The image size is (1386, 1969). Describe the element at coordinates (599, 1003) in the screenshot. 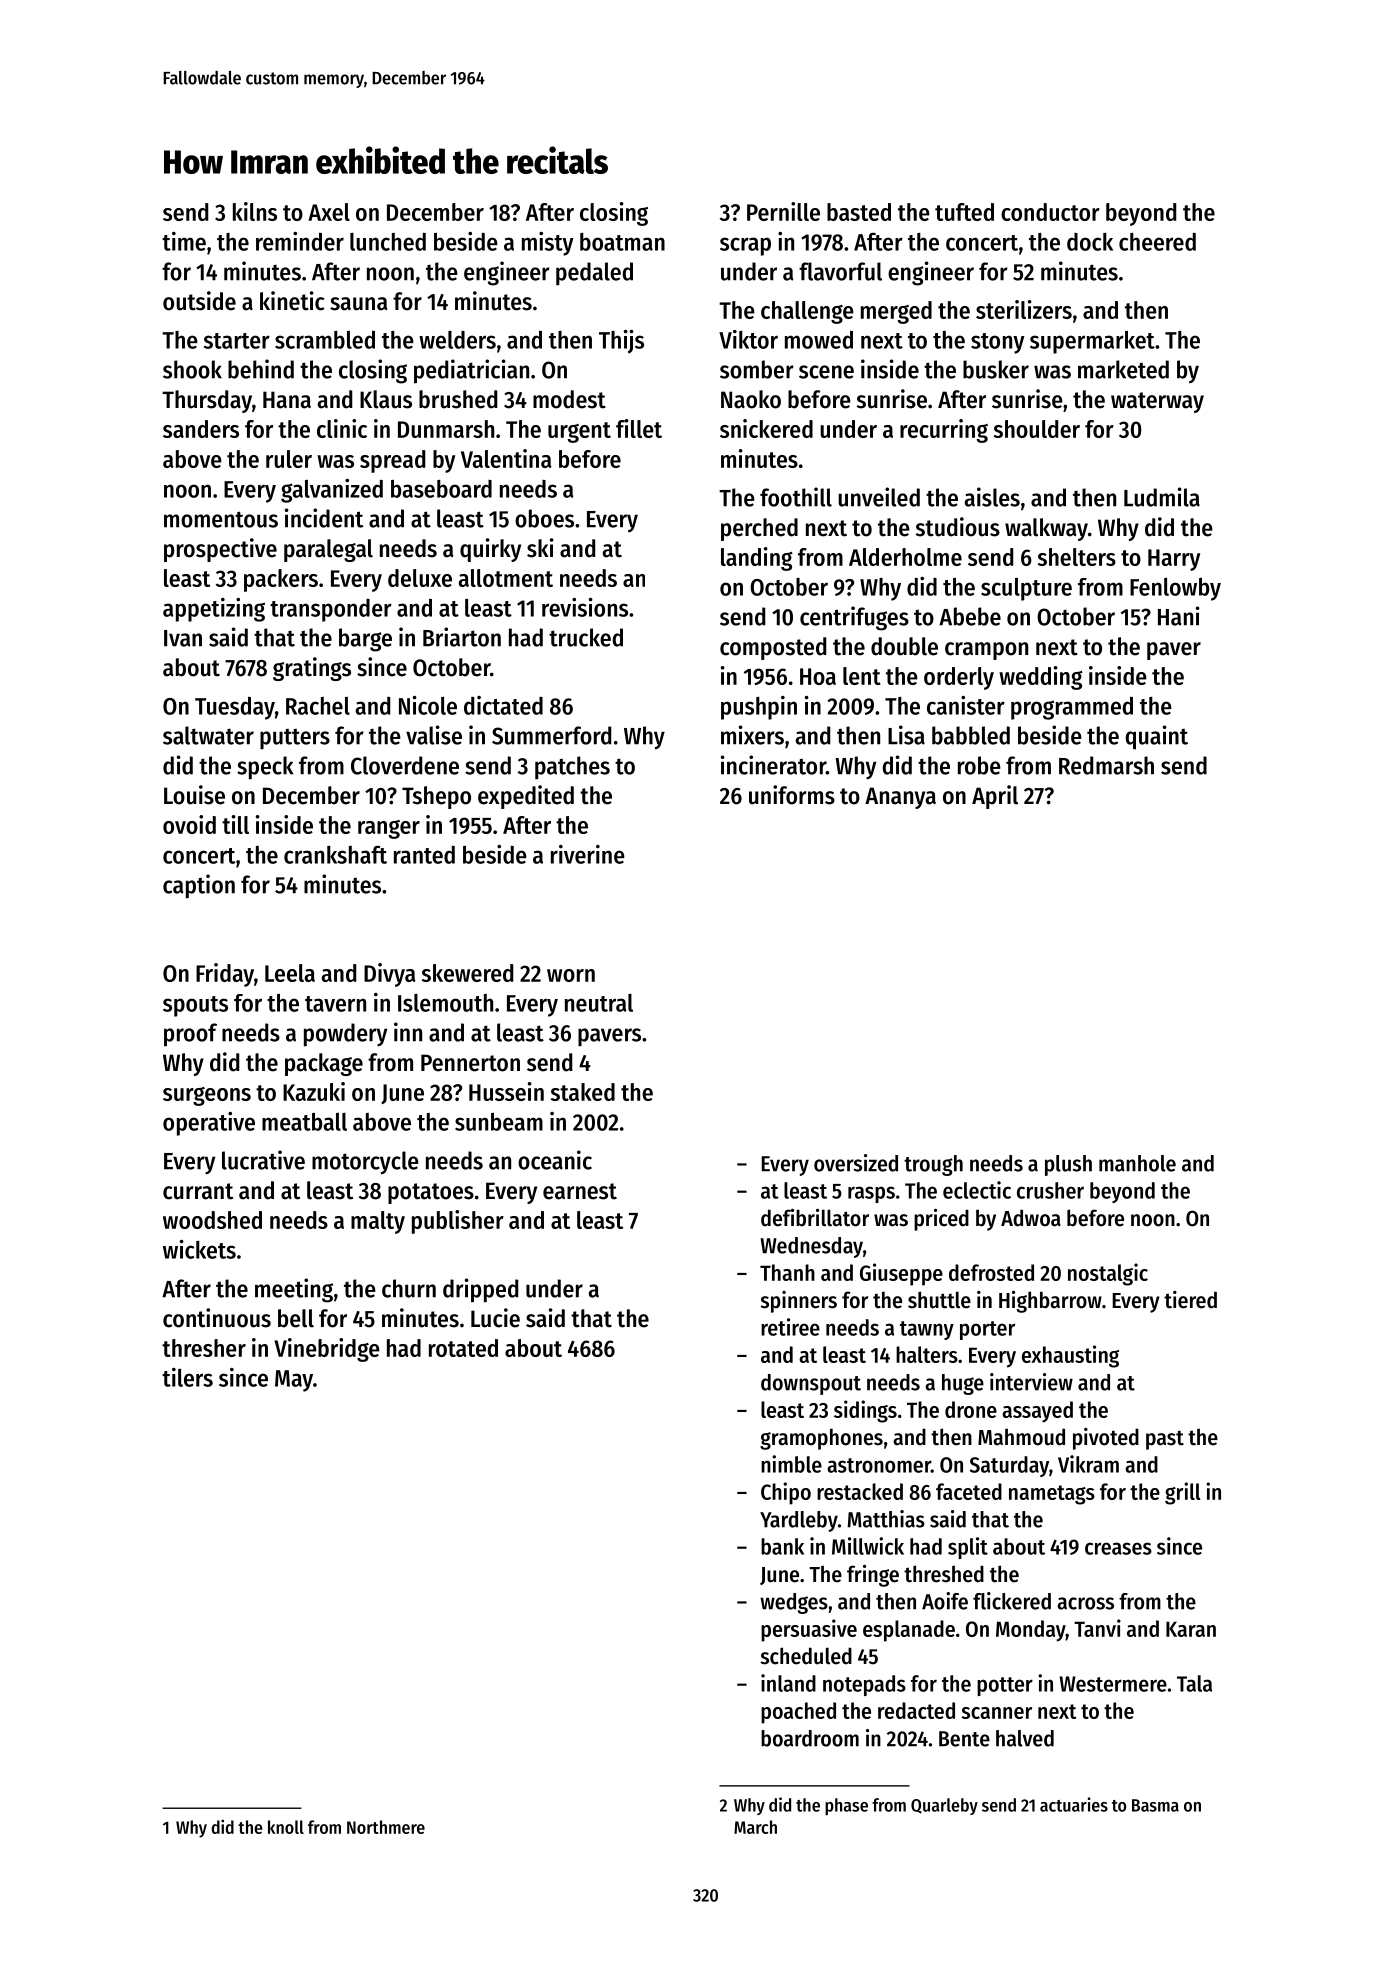

I see `neutral` at that location.
